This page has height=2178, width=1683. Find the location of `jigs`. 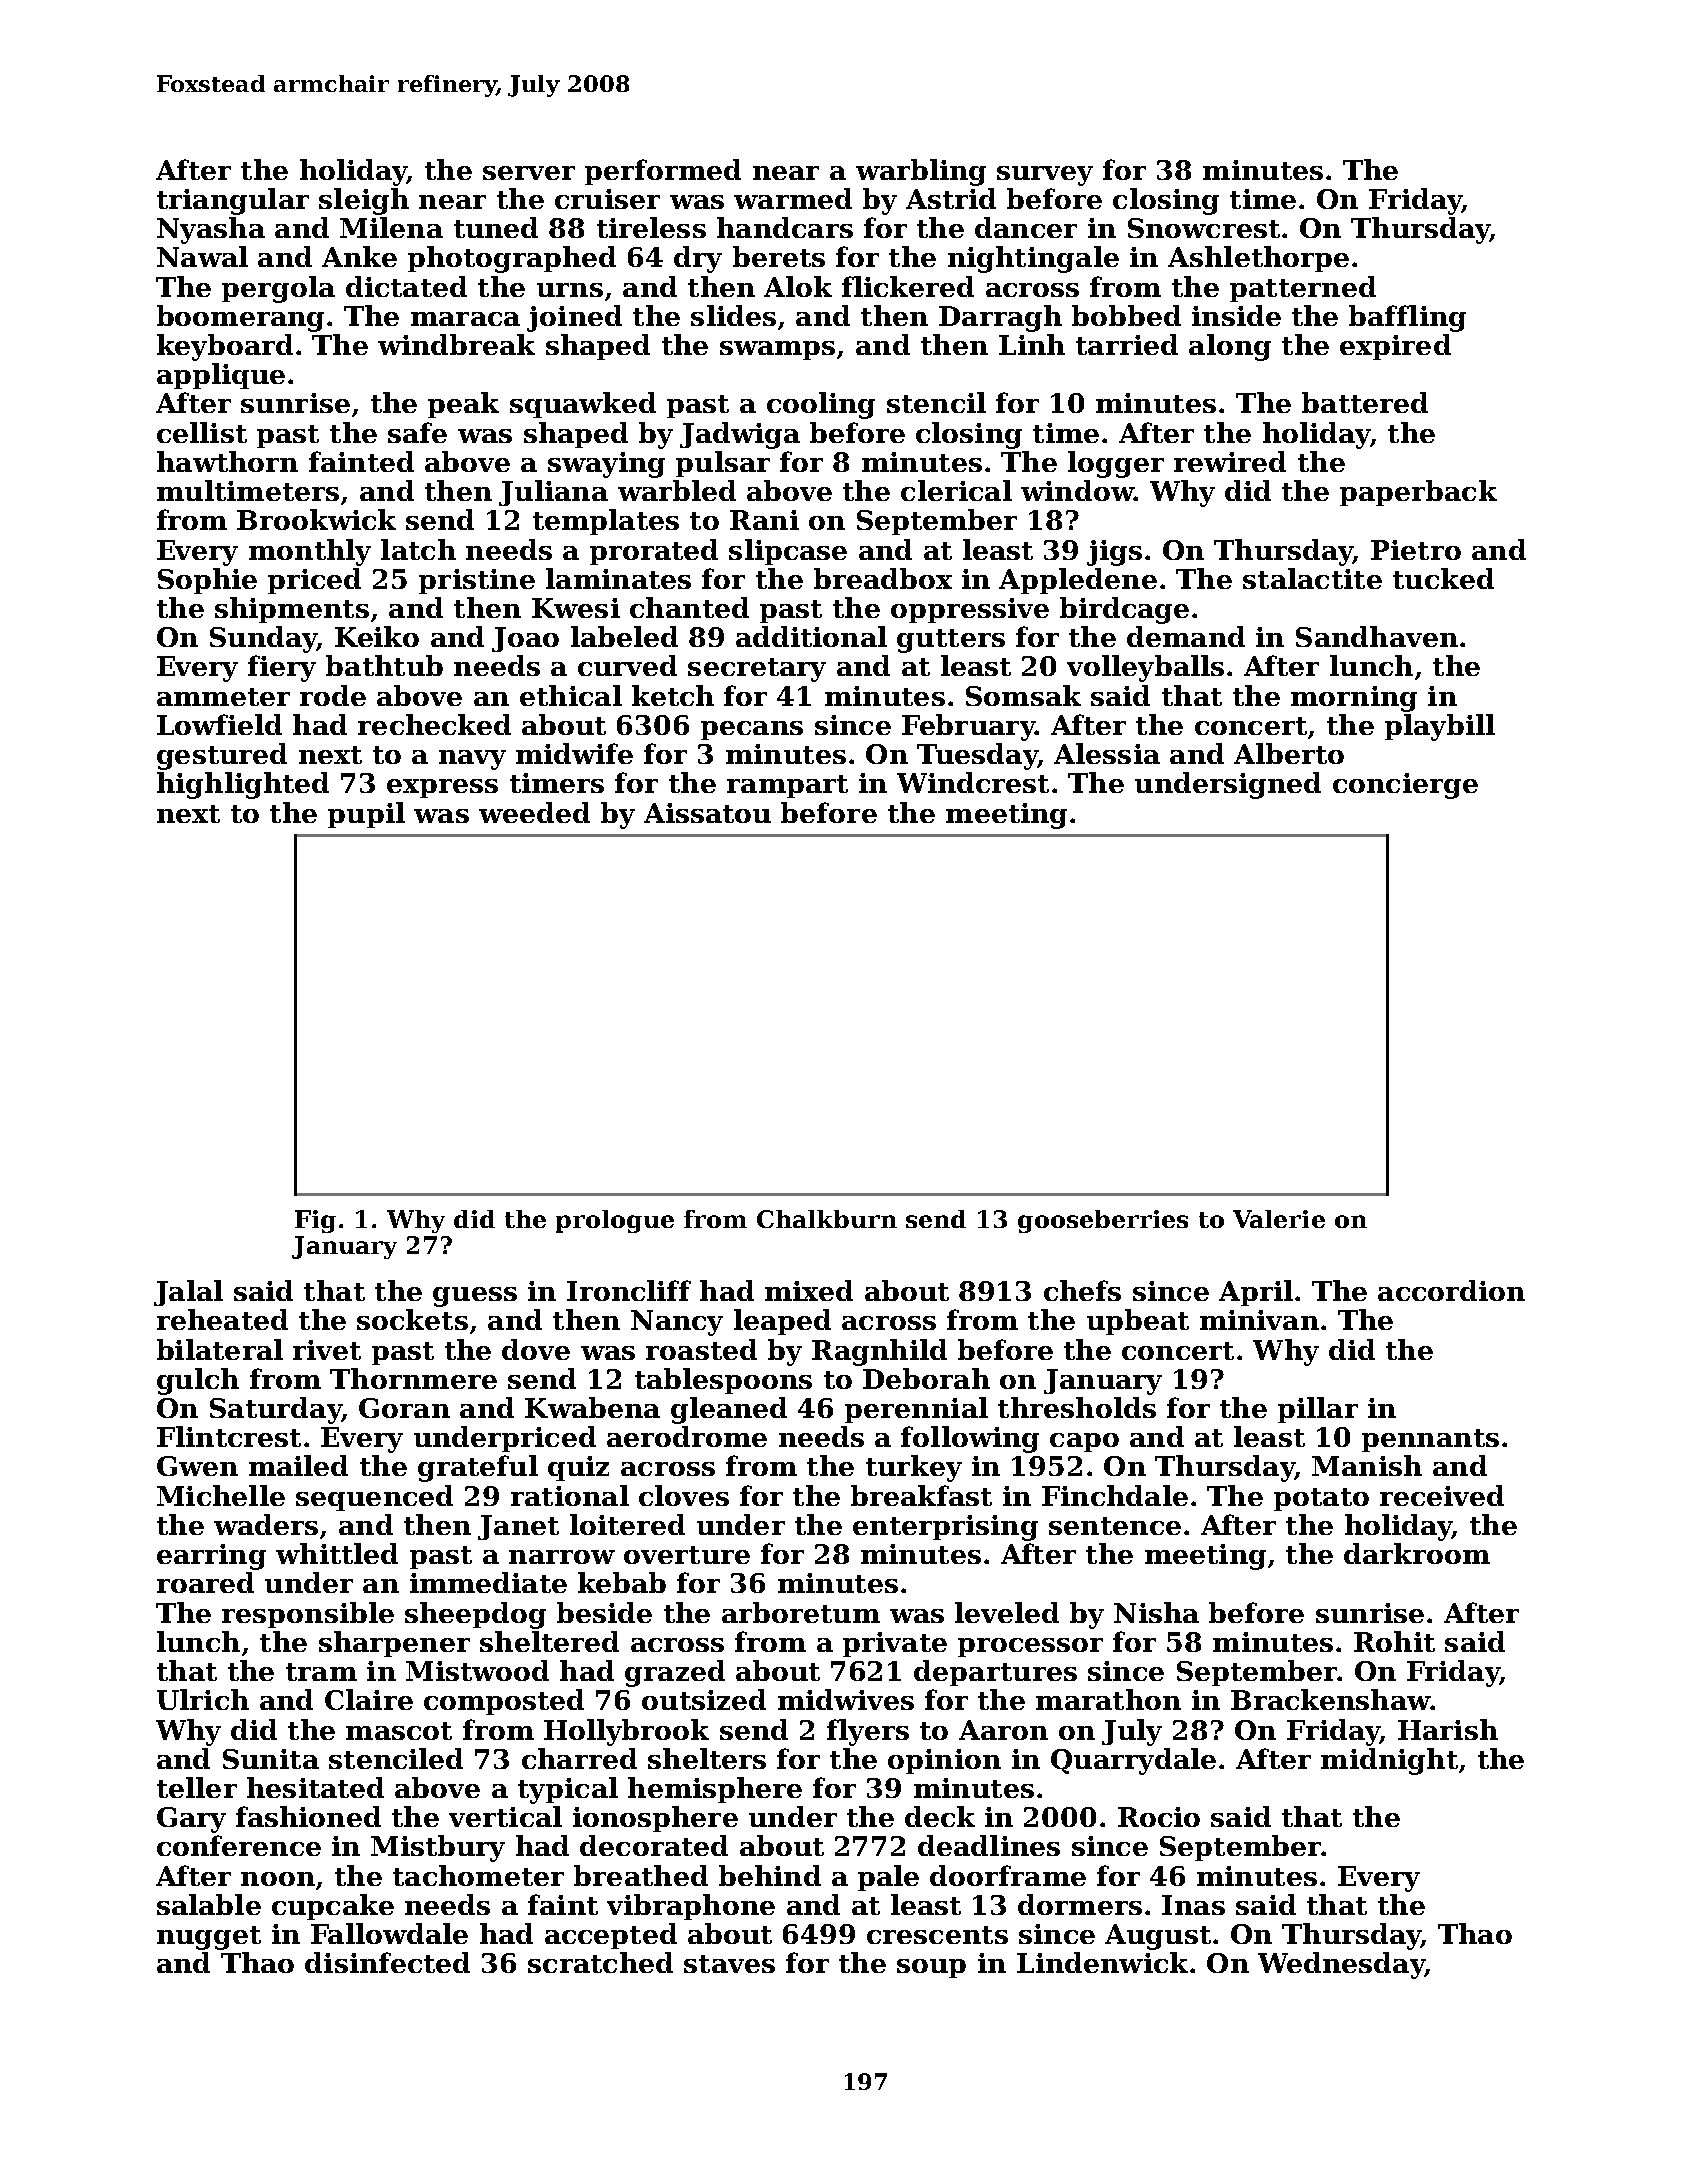

jigs is located at coordinates (1114, 553).
